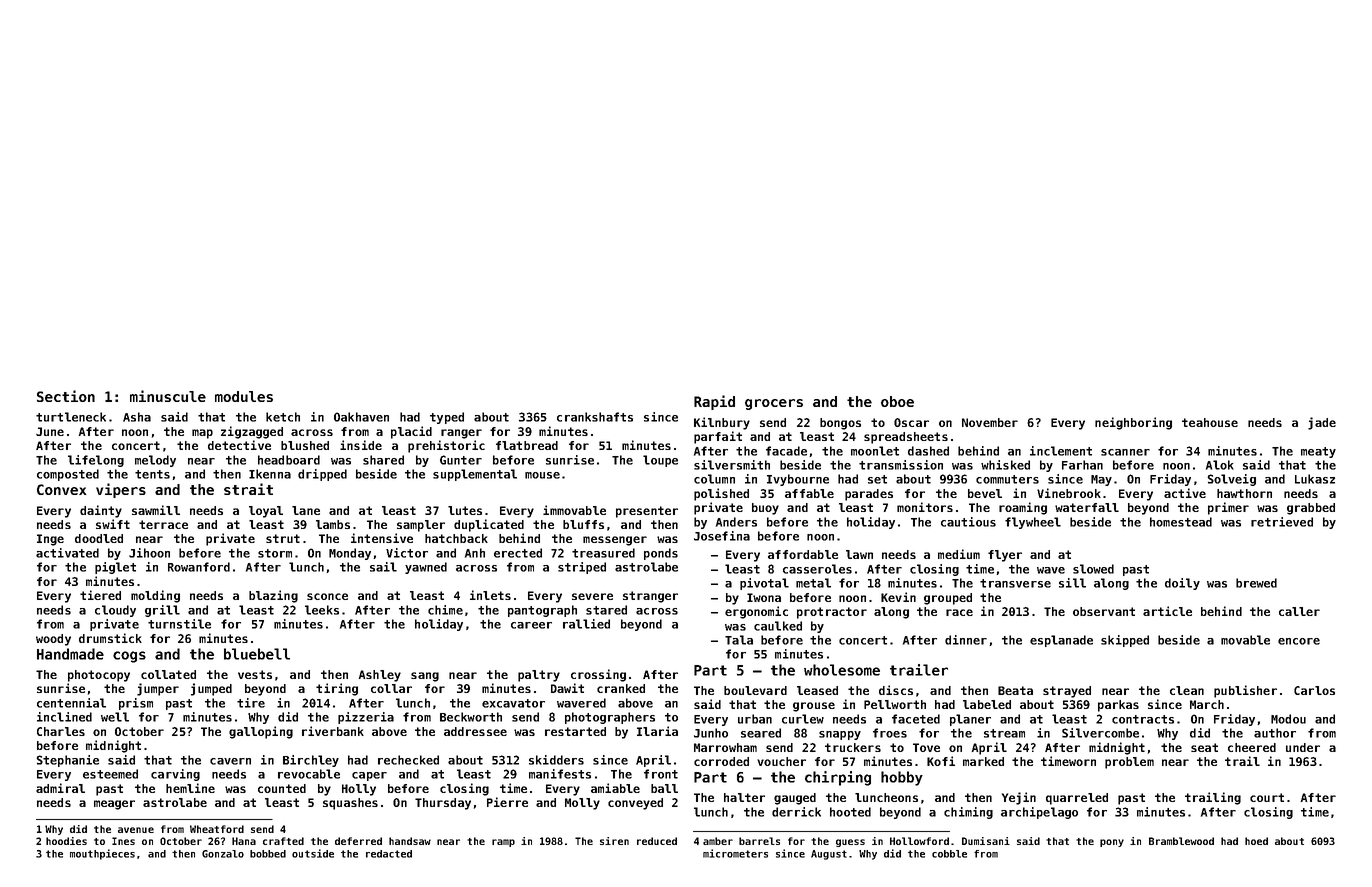 This screenshot has height=887, width=1372. I want to click on bobbed, so click(268, 854).
